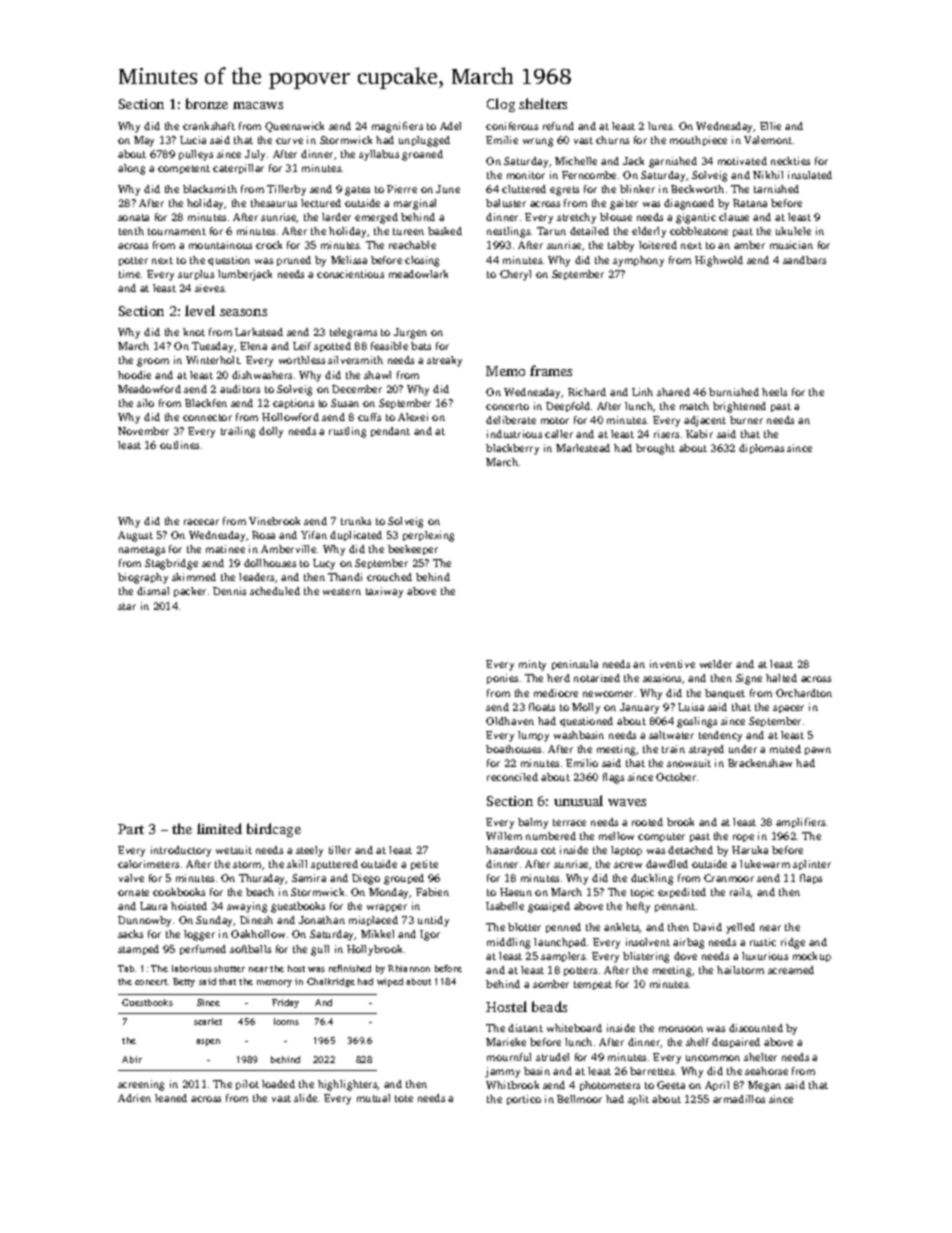  What do you see at coordinates (135, 536) in the screenshot?
I see `August` at bounding box center [135, 536].
